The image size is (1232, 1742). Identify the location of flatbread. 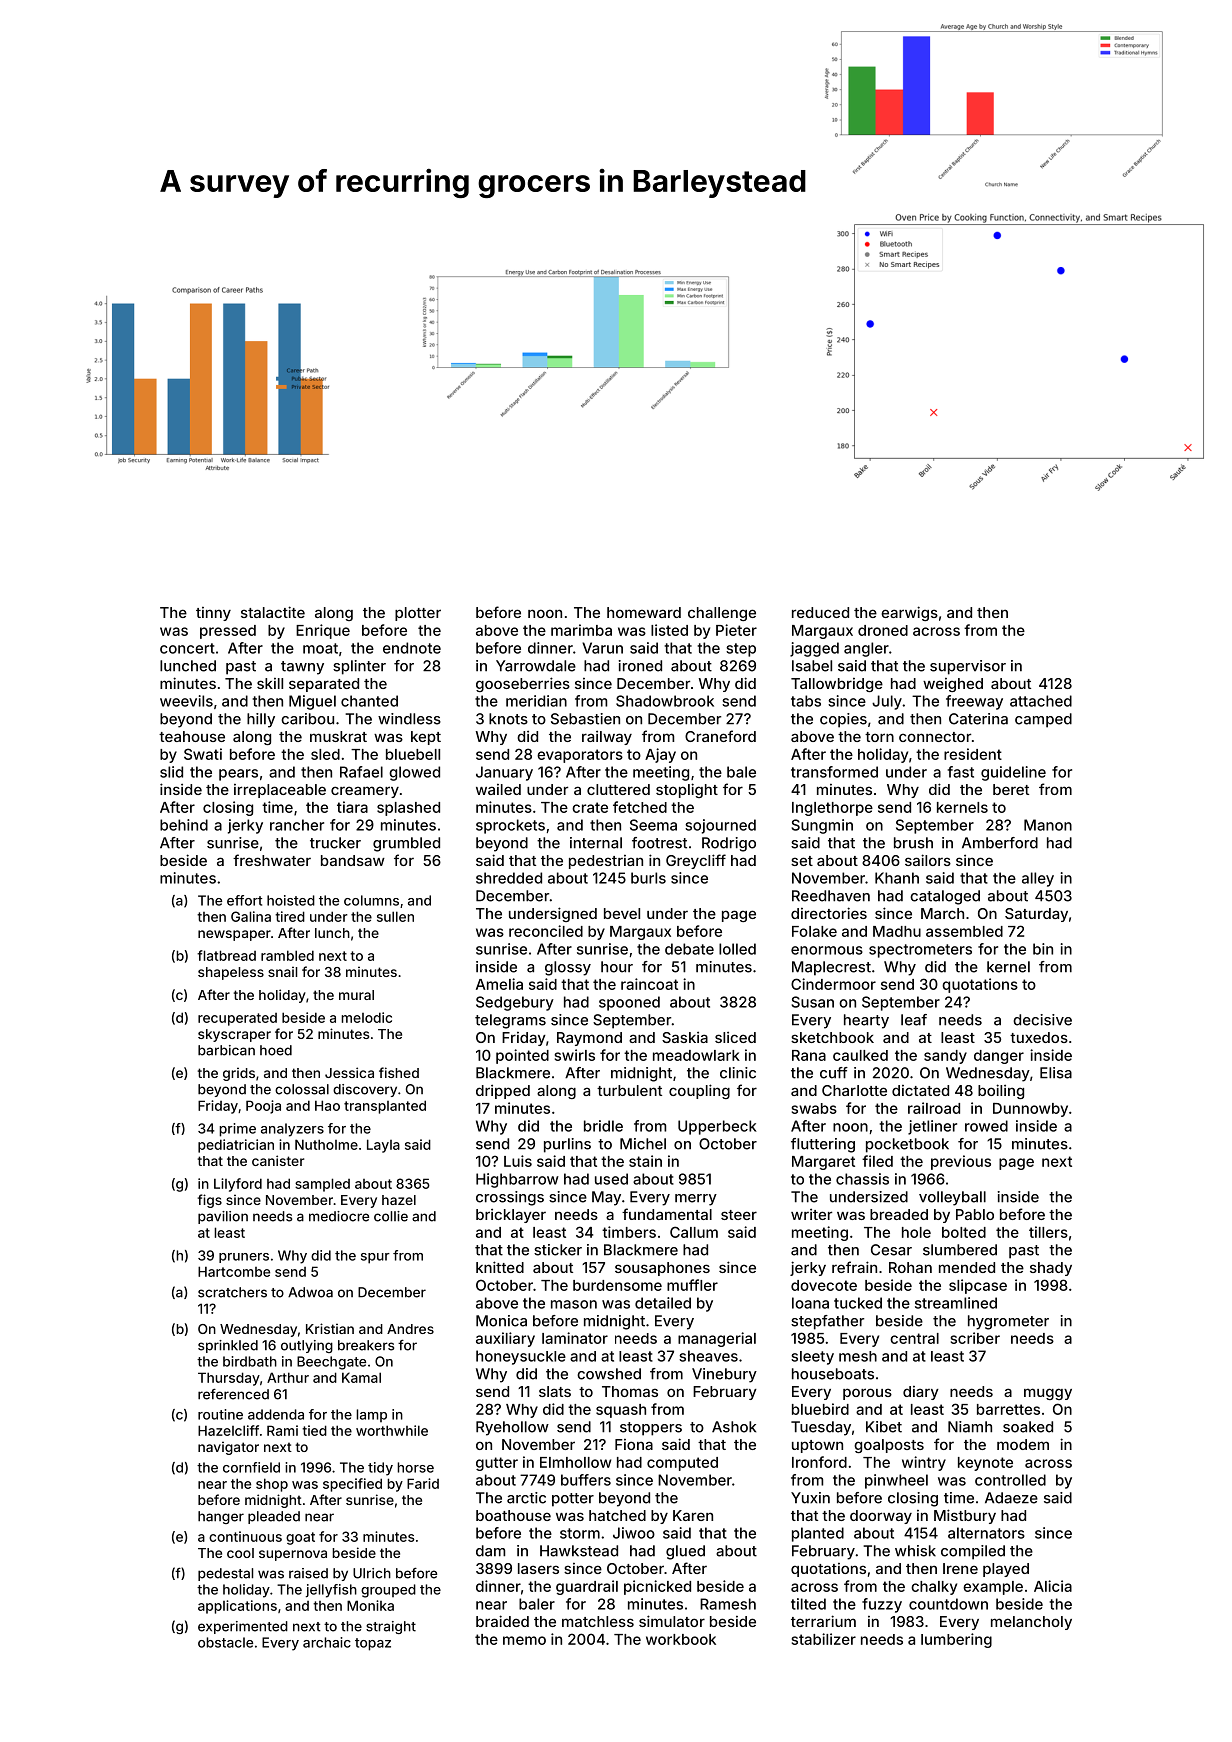
(226, 955).
